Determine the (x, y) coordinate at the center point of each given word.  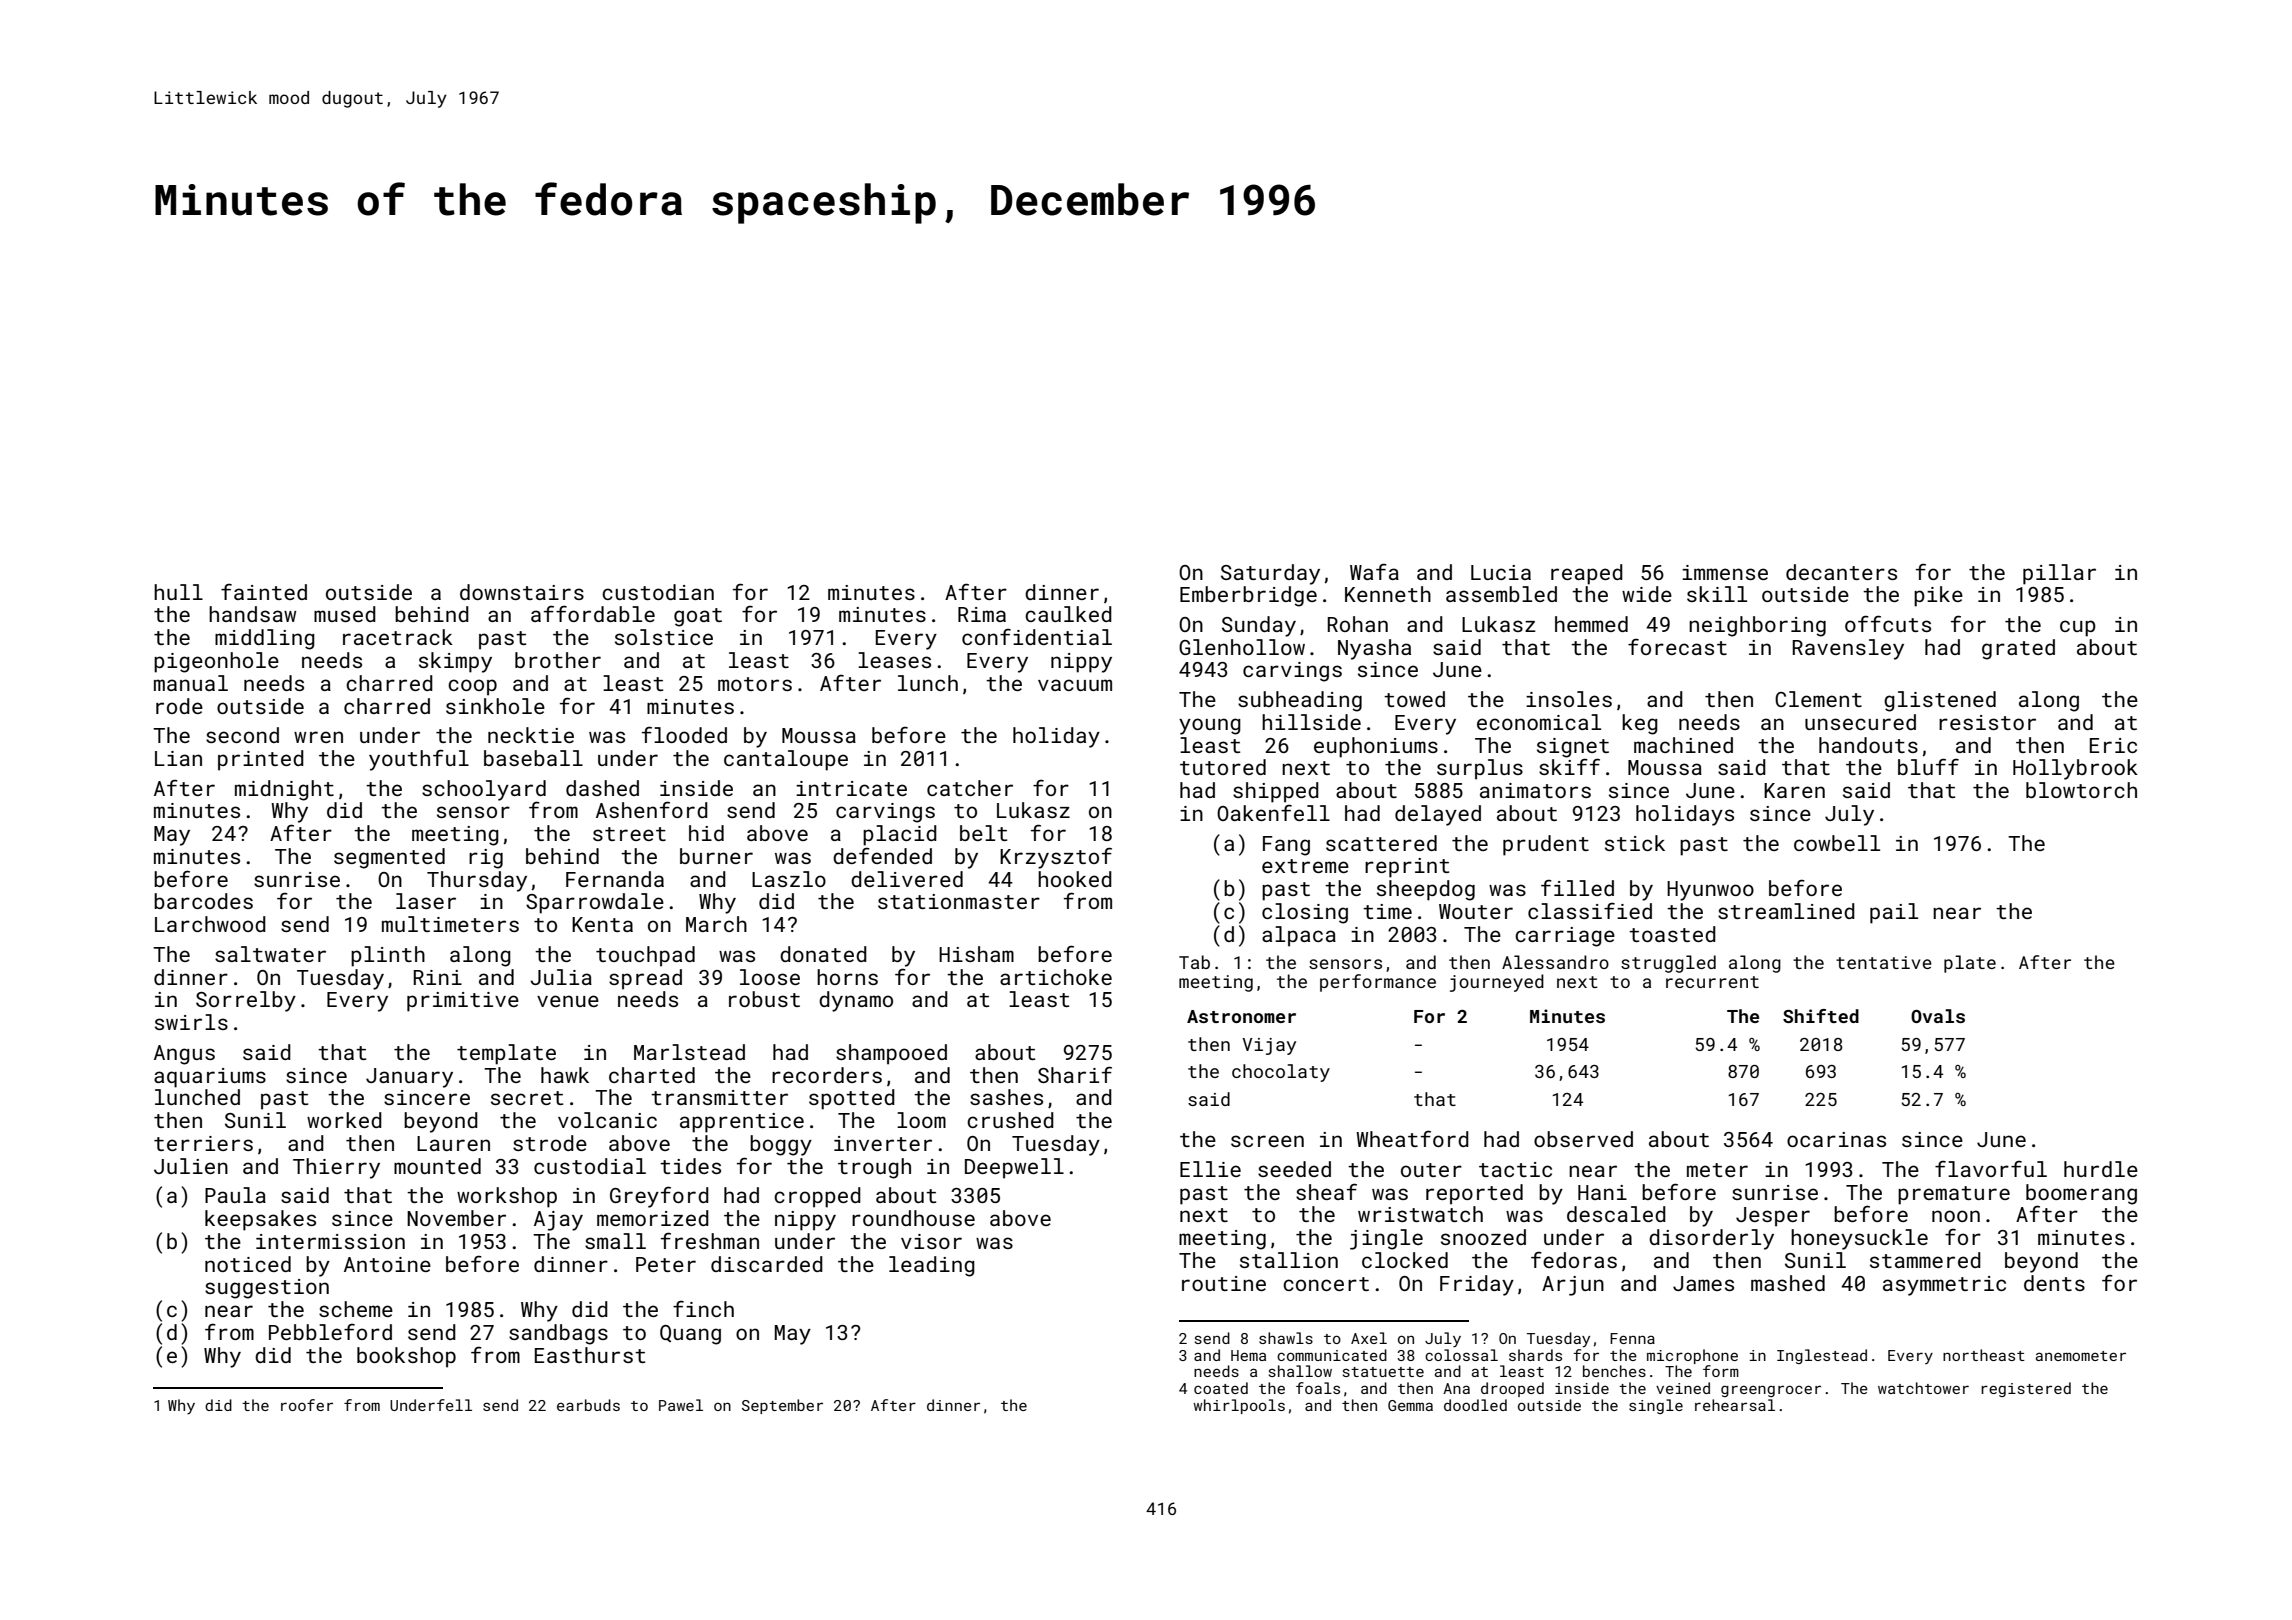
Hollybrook (2075, 769)
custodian (658, 592)
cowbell (1837, 843)
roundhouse (913, 1218)
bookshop (406, 1357)
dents (2054, 1283)
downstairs (522, 592)
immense (1725, 572)
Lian (178, 758)
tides (690, 1166)
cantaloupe (786, 760)
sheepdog (1426, 890)
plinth (388, 956)
